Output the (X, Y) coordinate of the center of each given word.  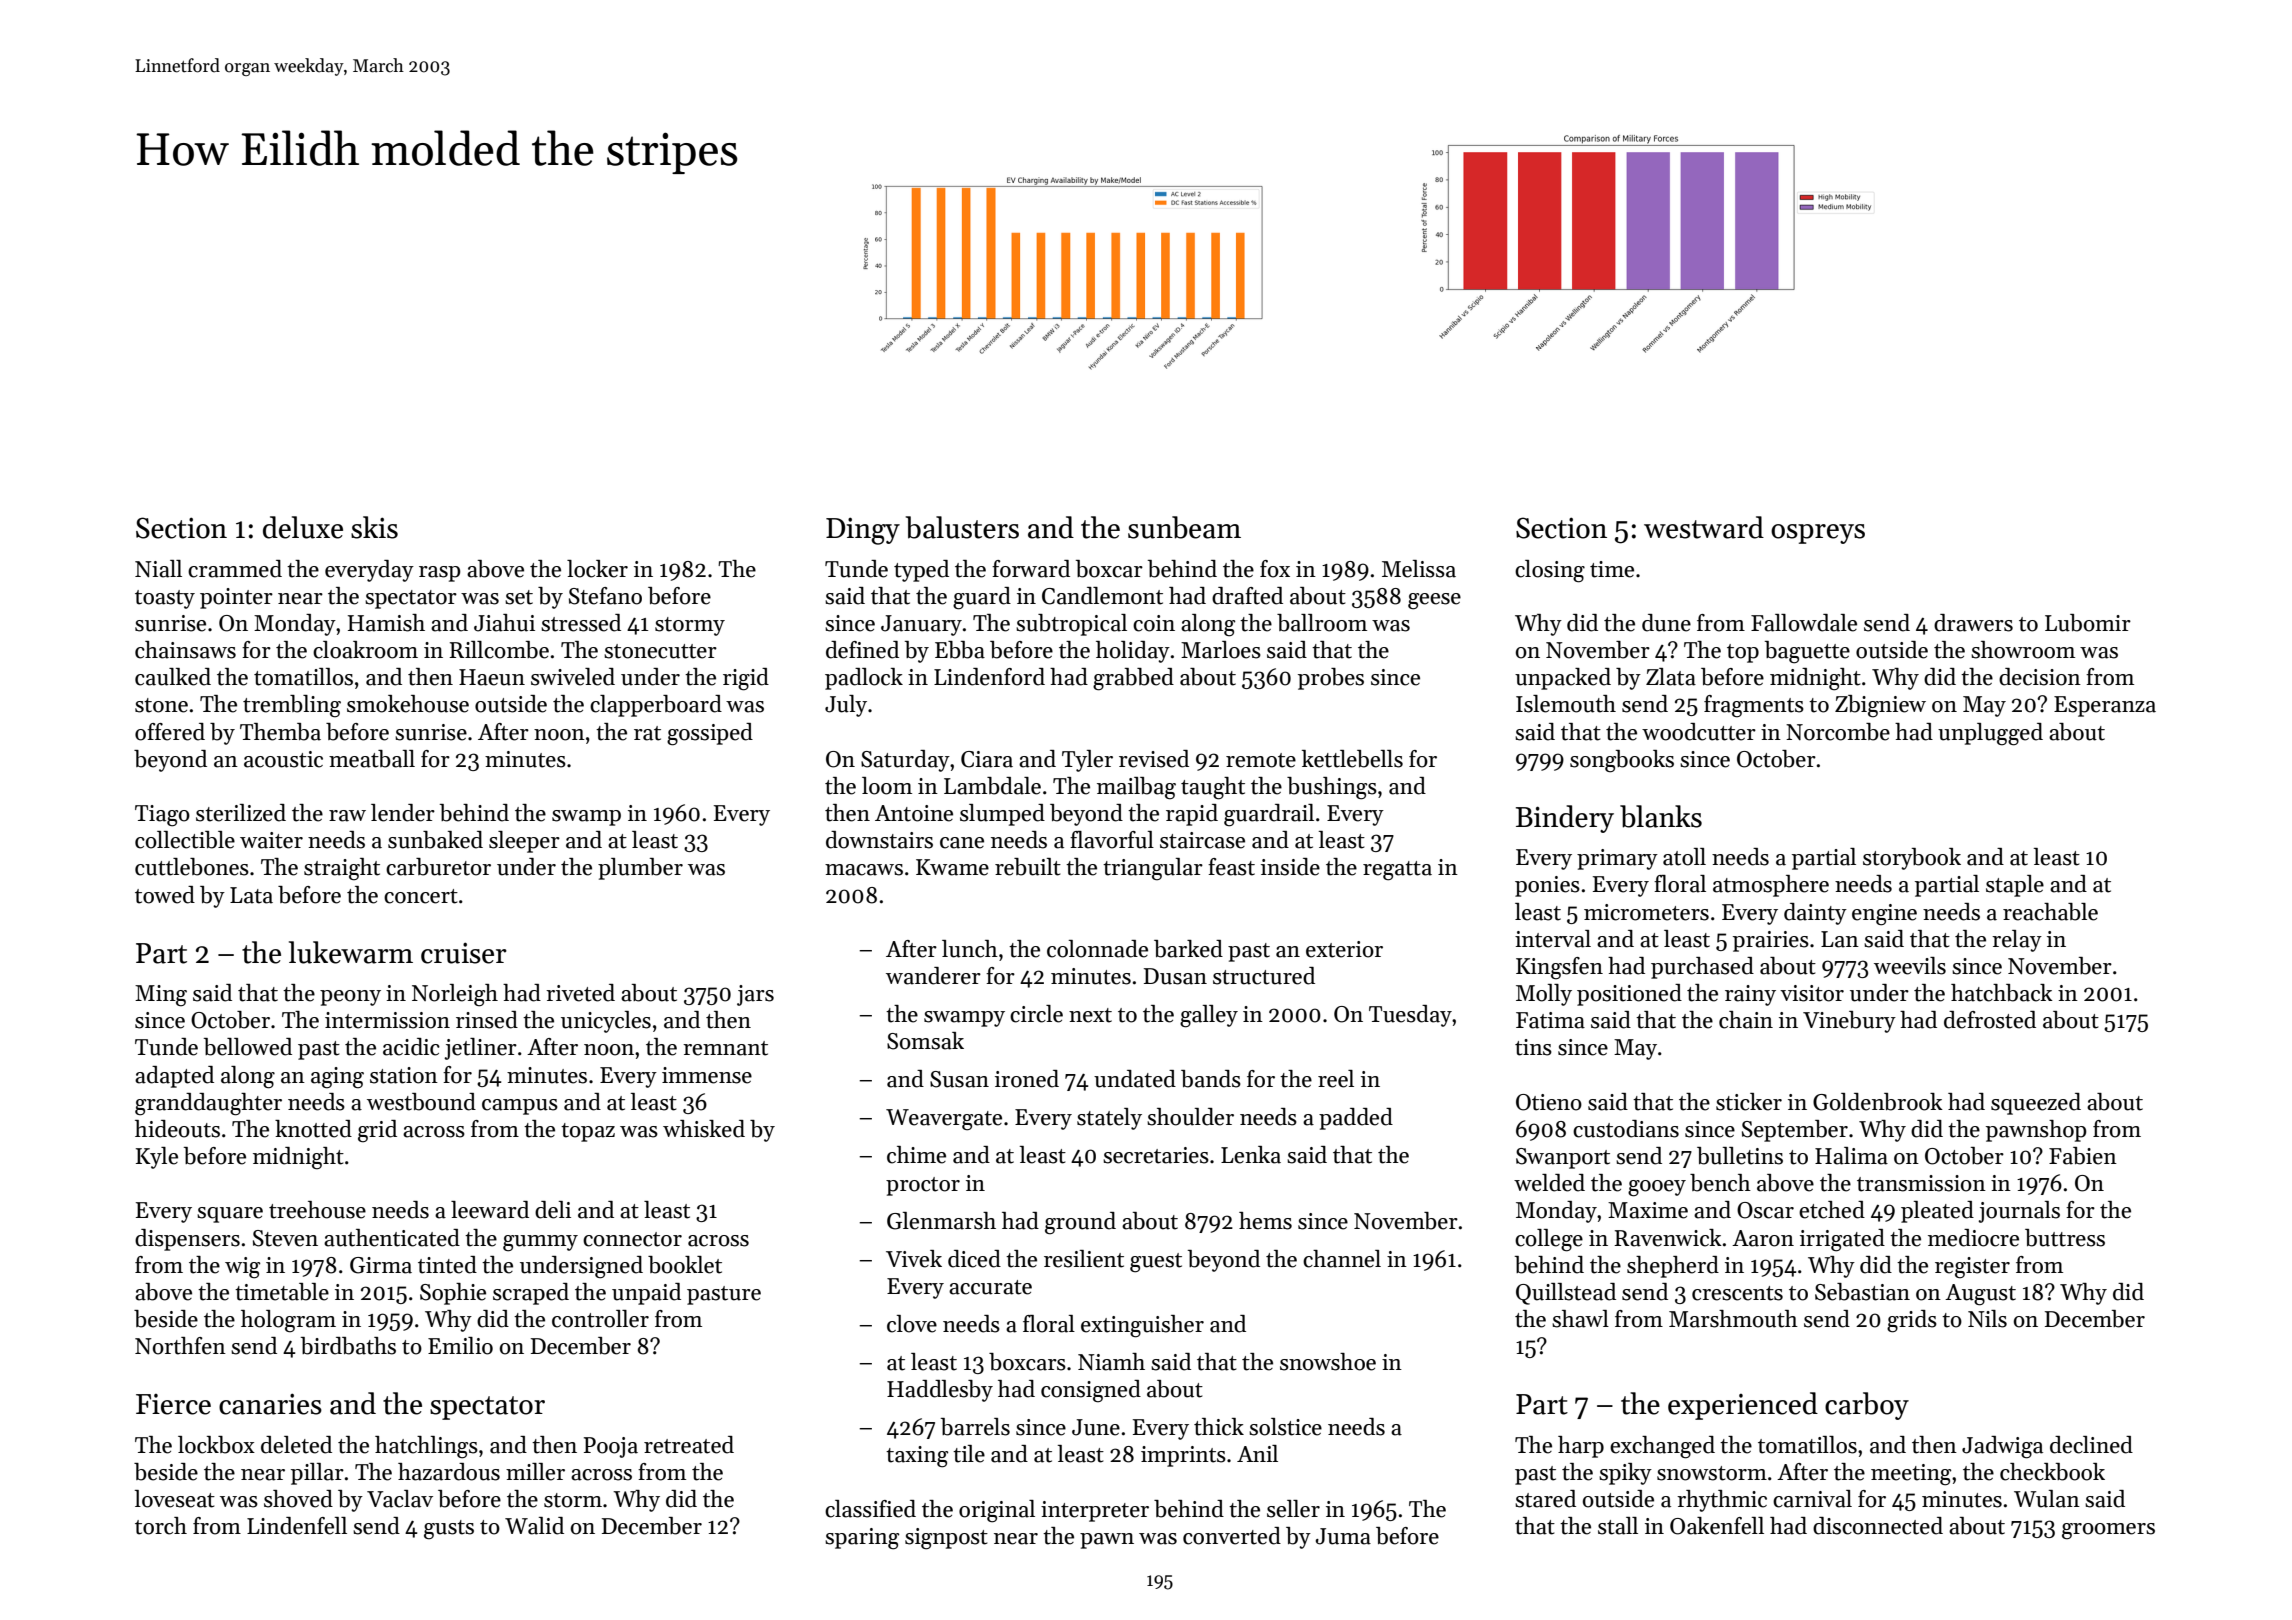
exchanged (1662, 1447)
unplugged (1990, 734)
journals (2019, 1212)
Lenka (1251, 1155)
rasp (440, 574)
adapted (174, 1077)
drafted (1247, 596)
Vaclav (400, 1499)
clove (912, 1324)
